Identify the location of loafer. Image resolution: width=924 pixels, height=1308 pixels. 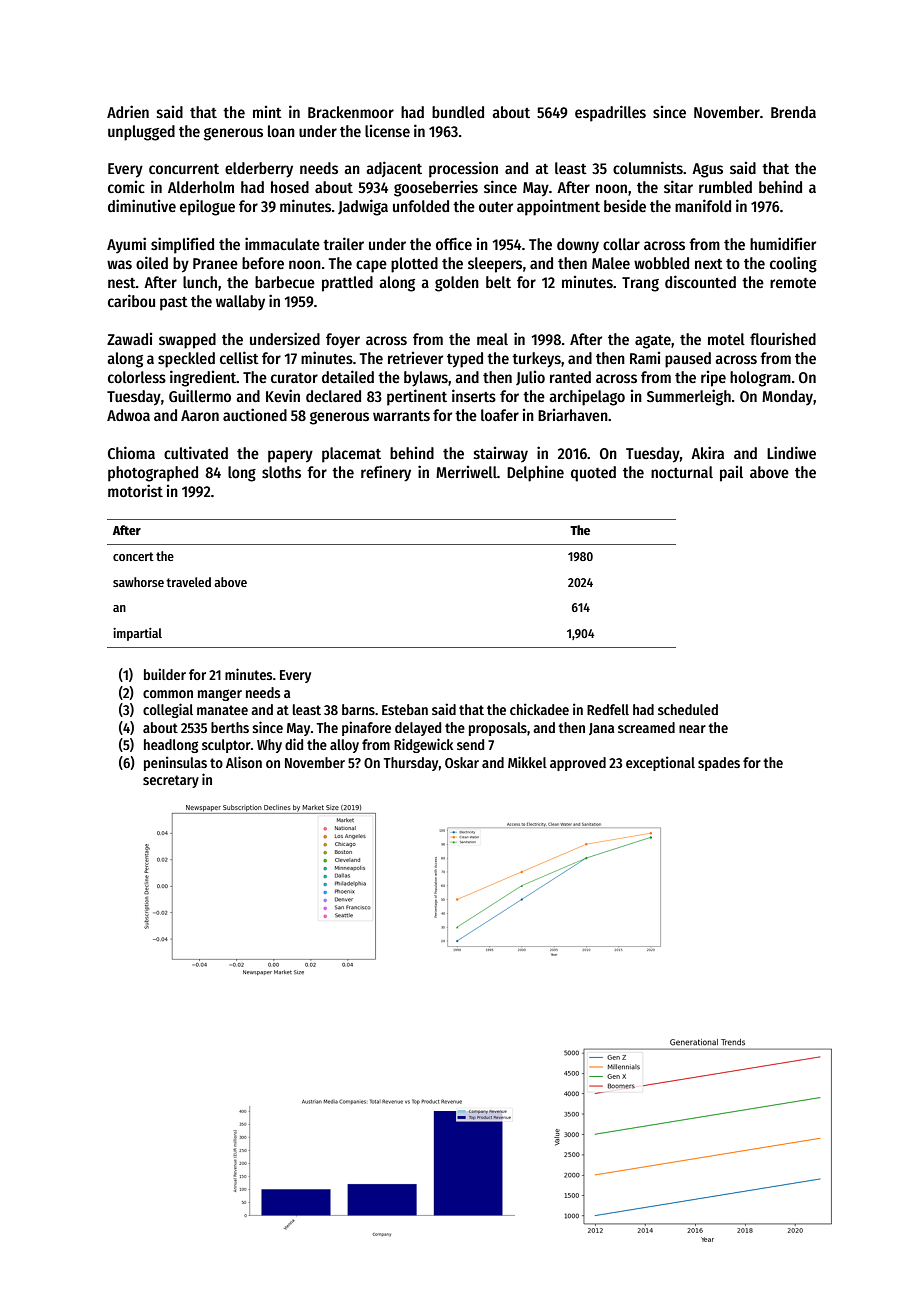
(500, 415).
